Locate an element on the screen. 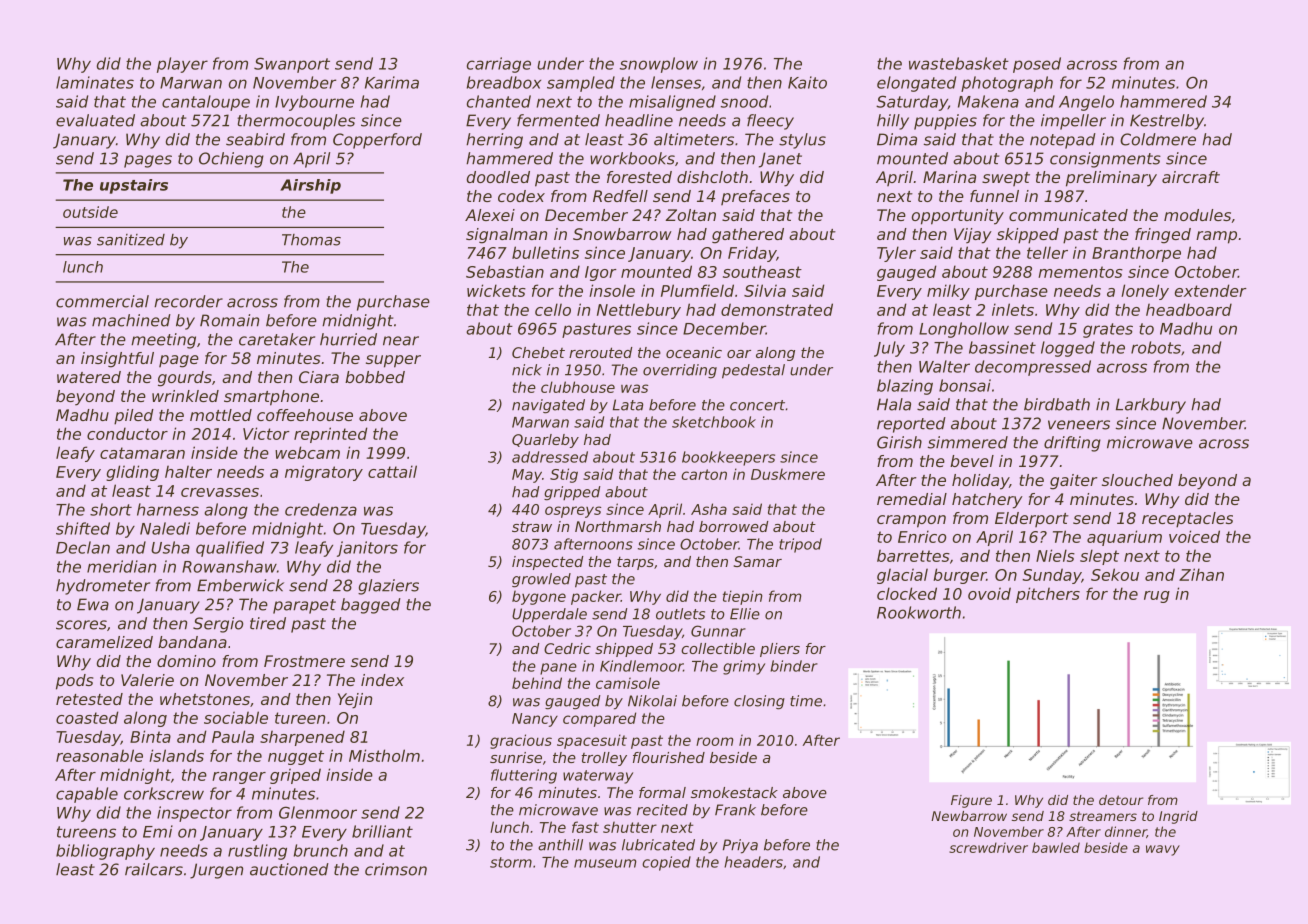  inlets is located at coordinates (1013, 309).
